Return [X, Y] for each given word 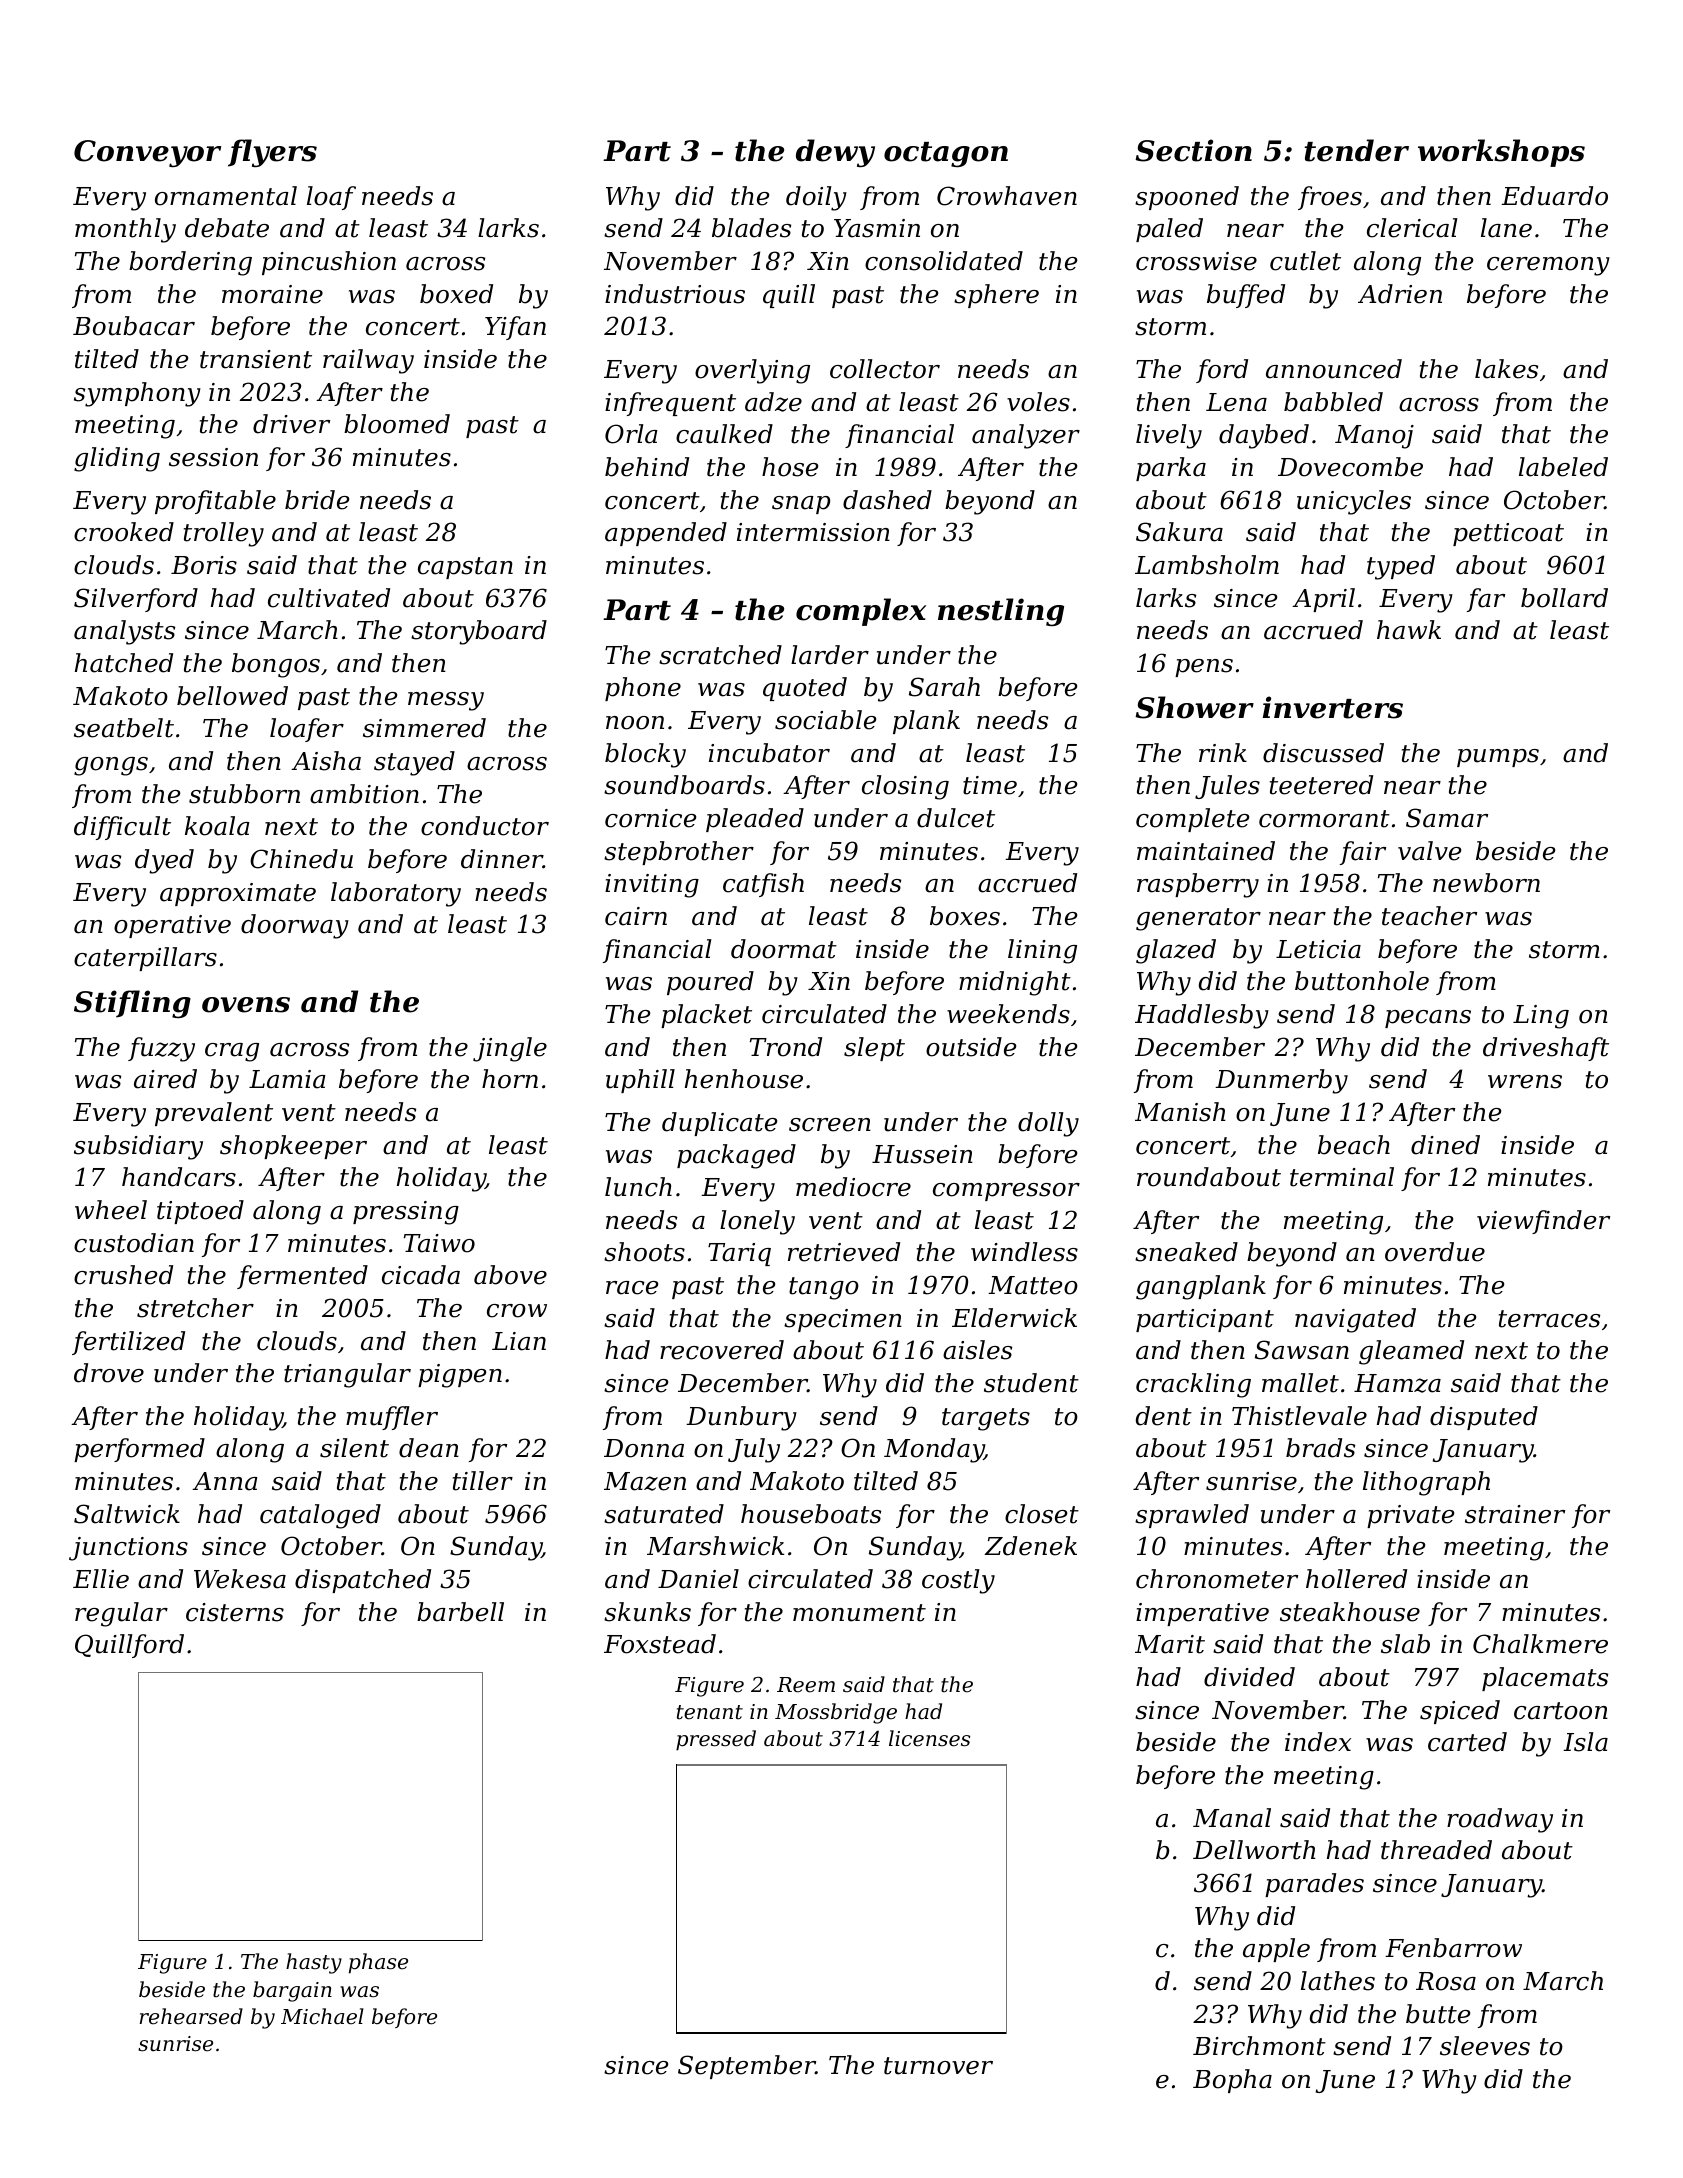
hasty [314, 1963]
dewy [835, 153]
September [747, 2067]
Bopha [1232, 2081]
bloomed [397, 424]
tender [1356, 150]
